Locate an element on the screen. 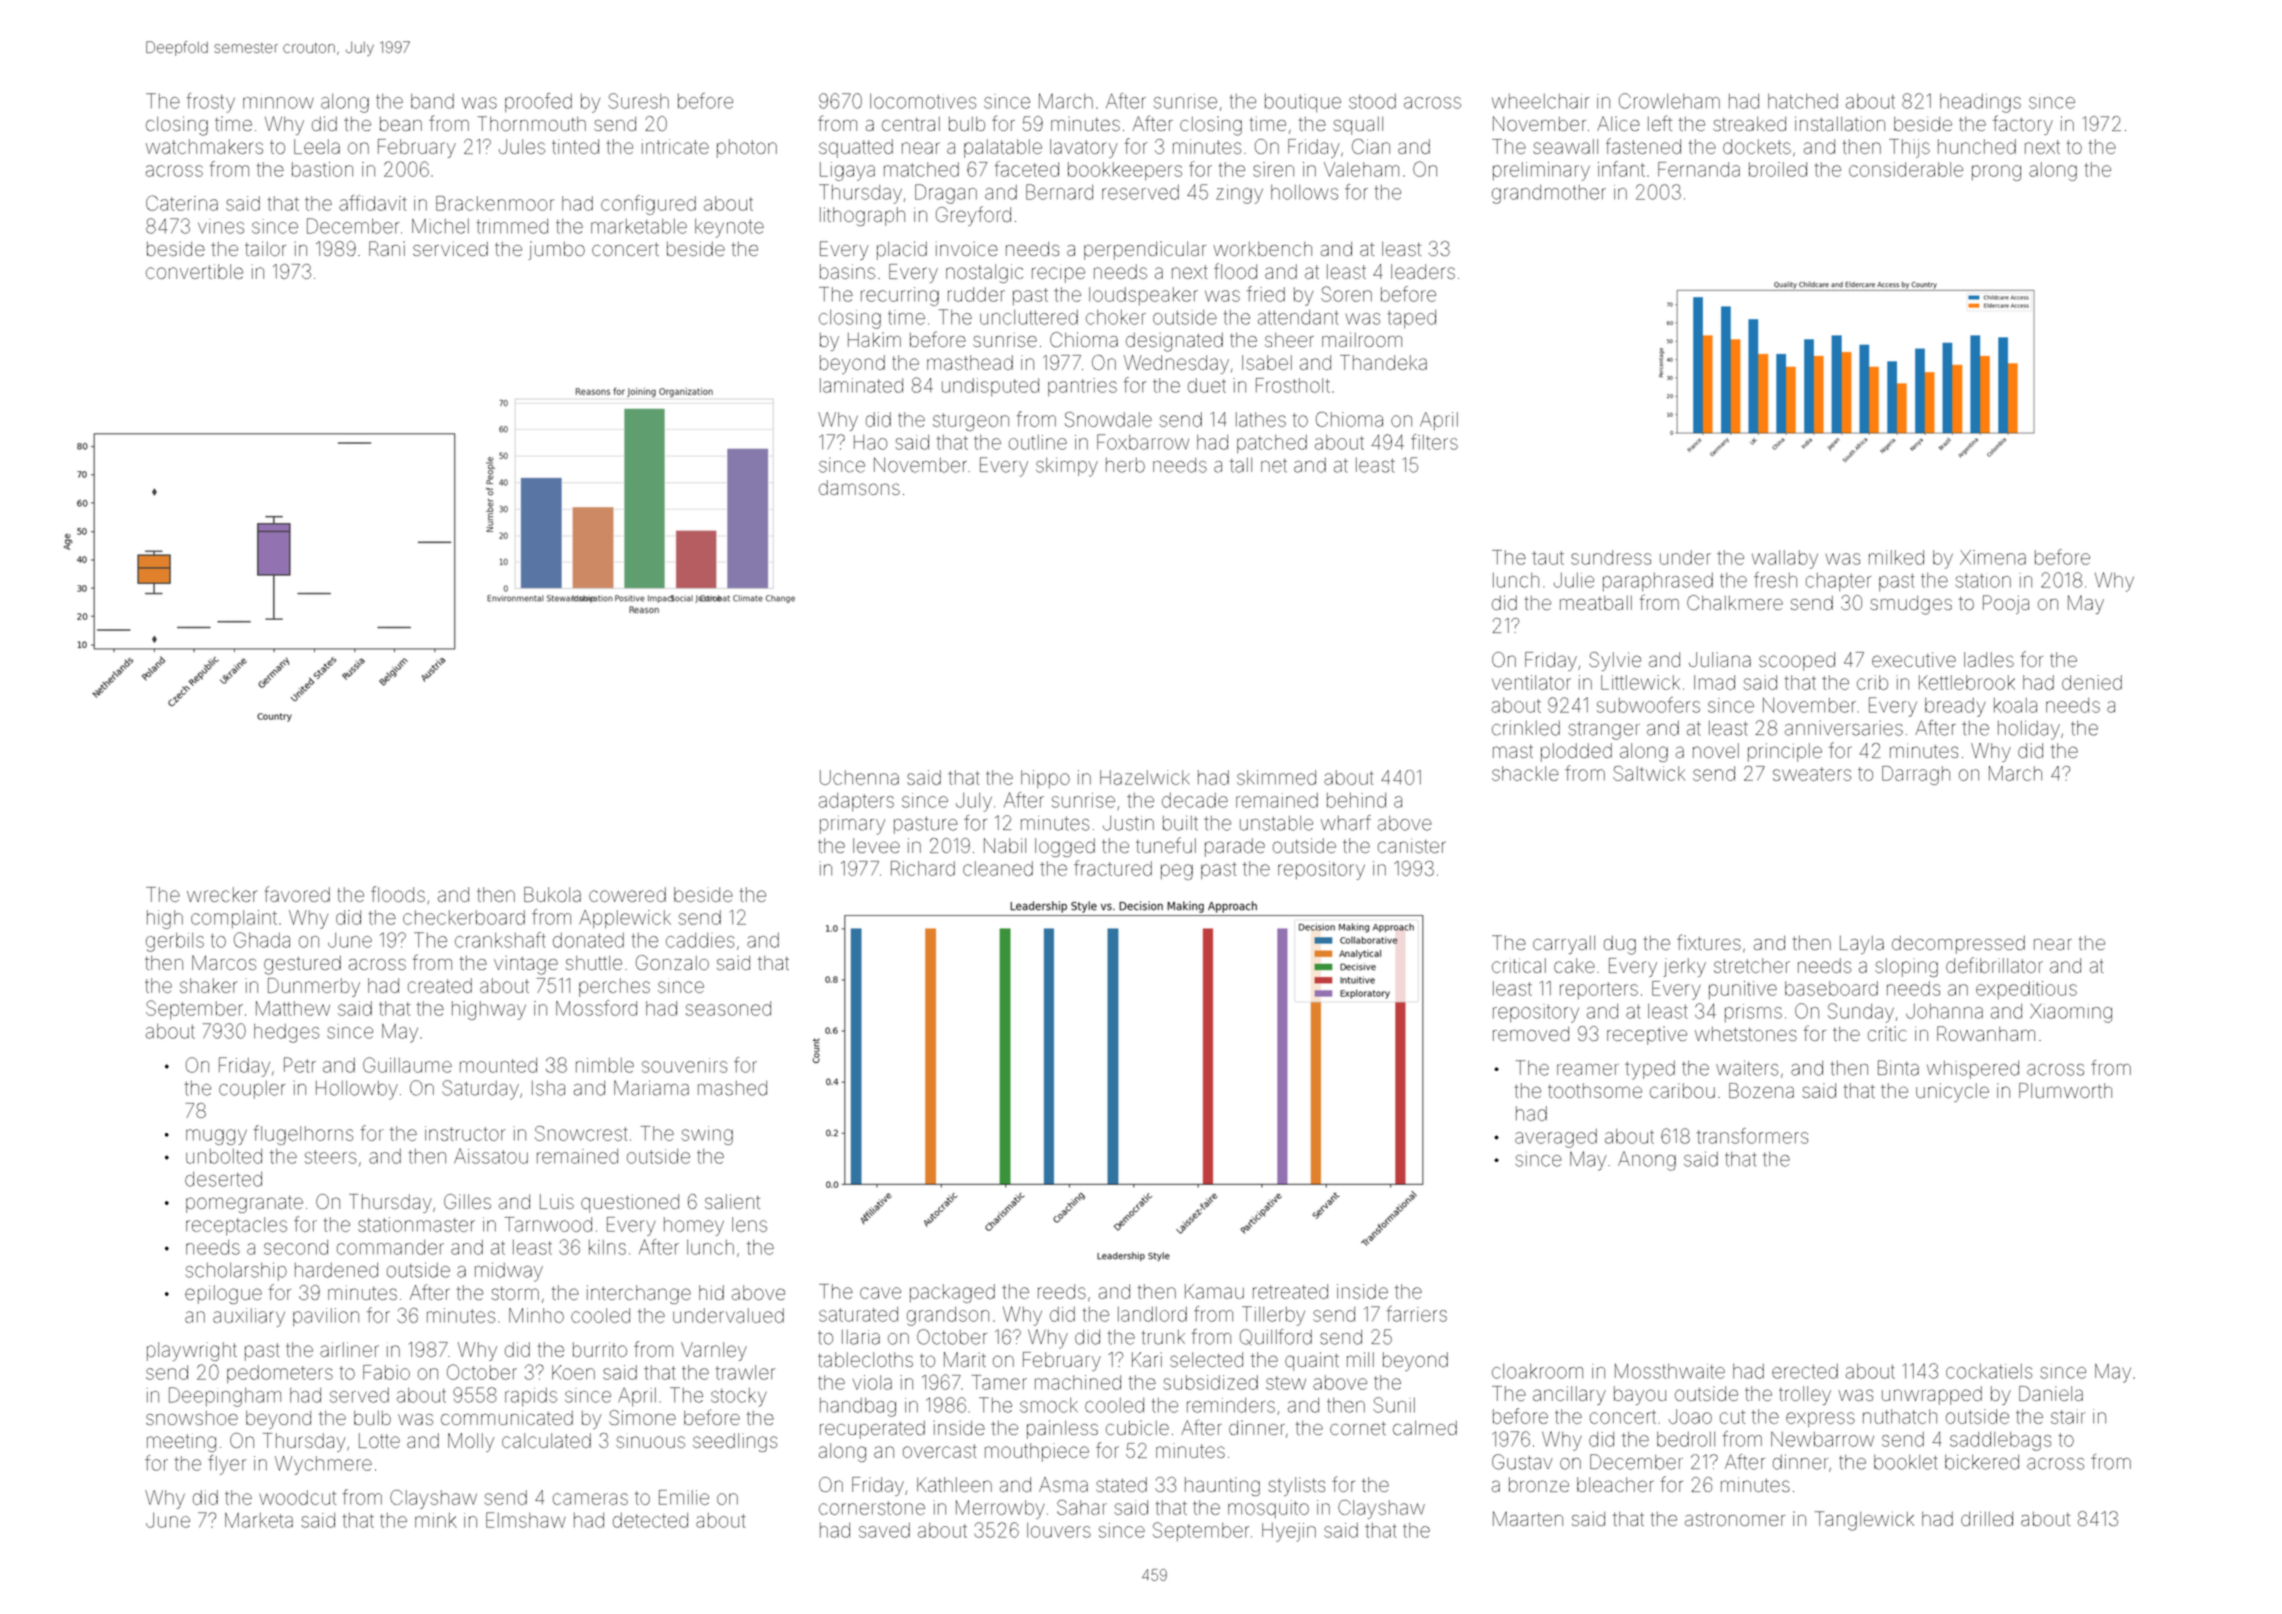  milked is located at coordinates (1896, 557).
